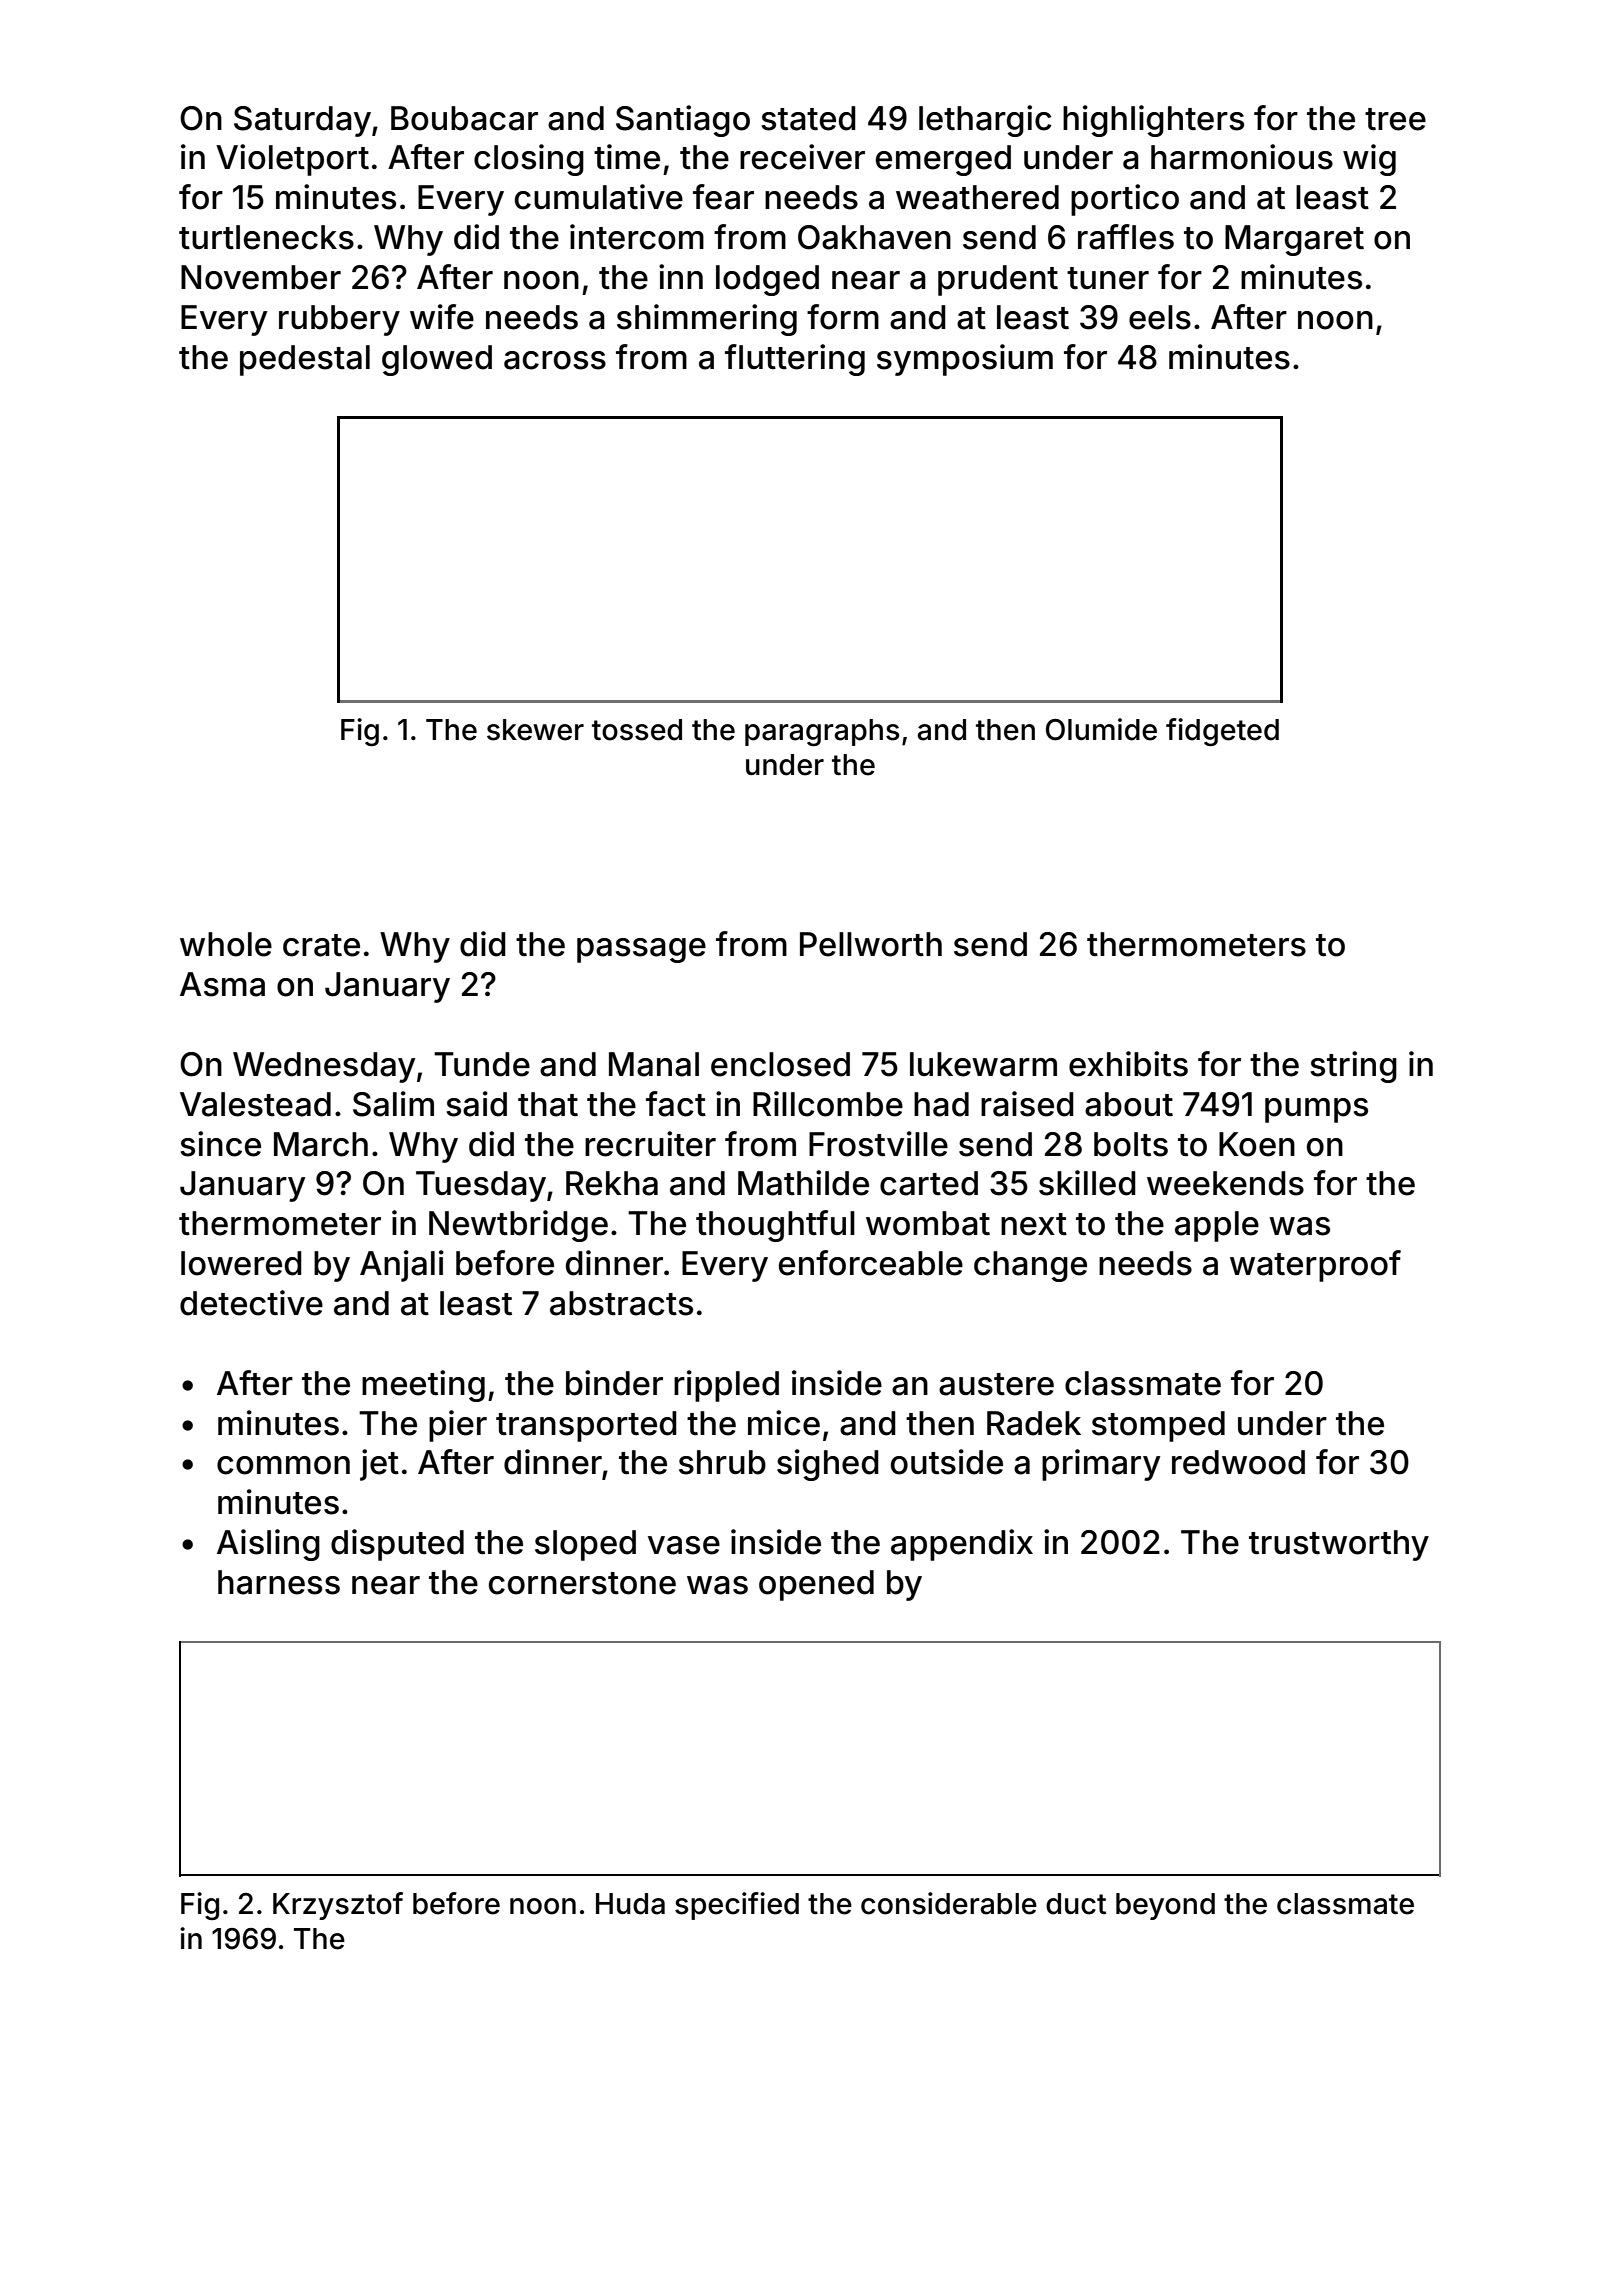 The width and height of the screenshot is (1620, 2292). I want to click on glowed, so click(437, 360).
